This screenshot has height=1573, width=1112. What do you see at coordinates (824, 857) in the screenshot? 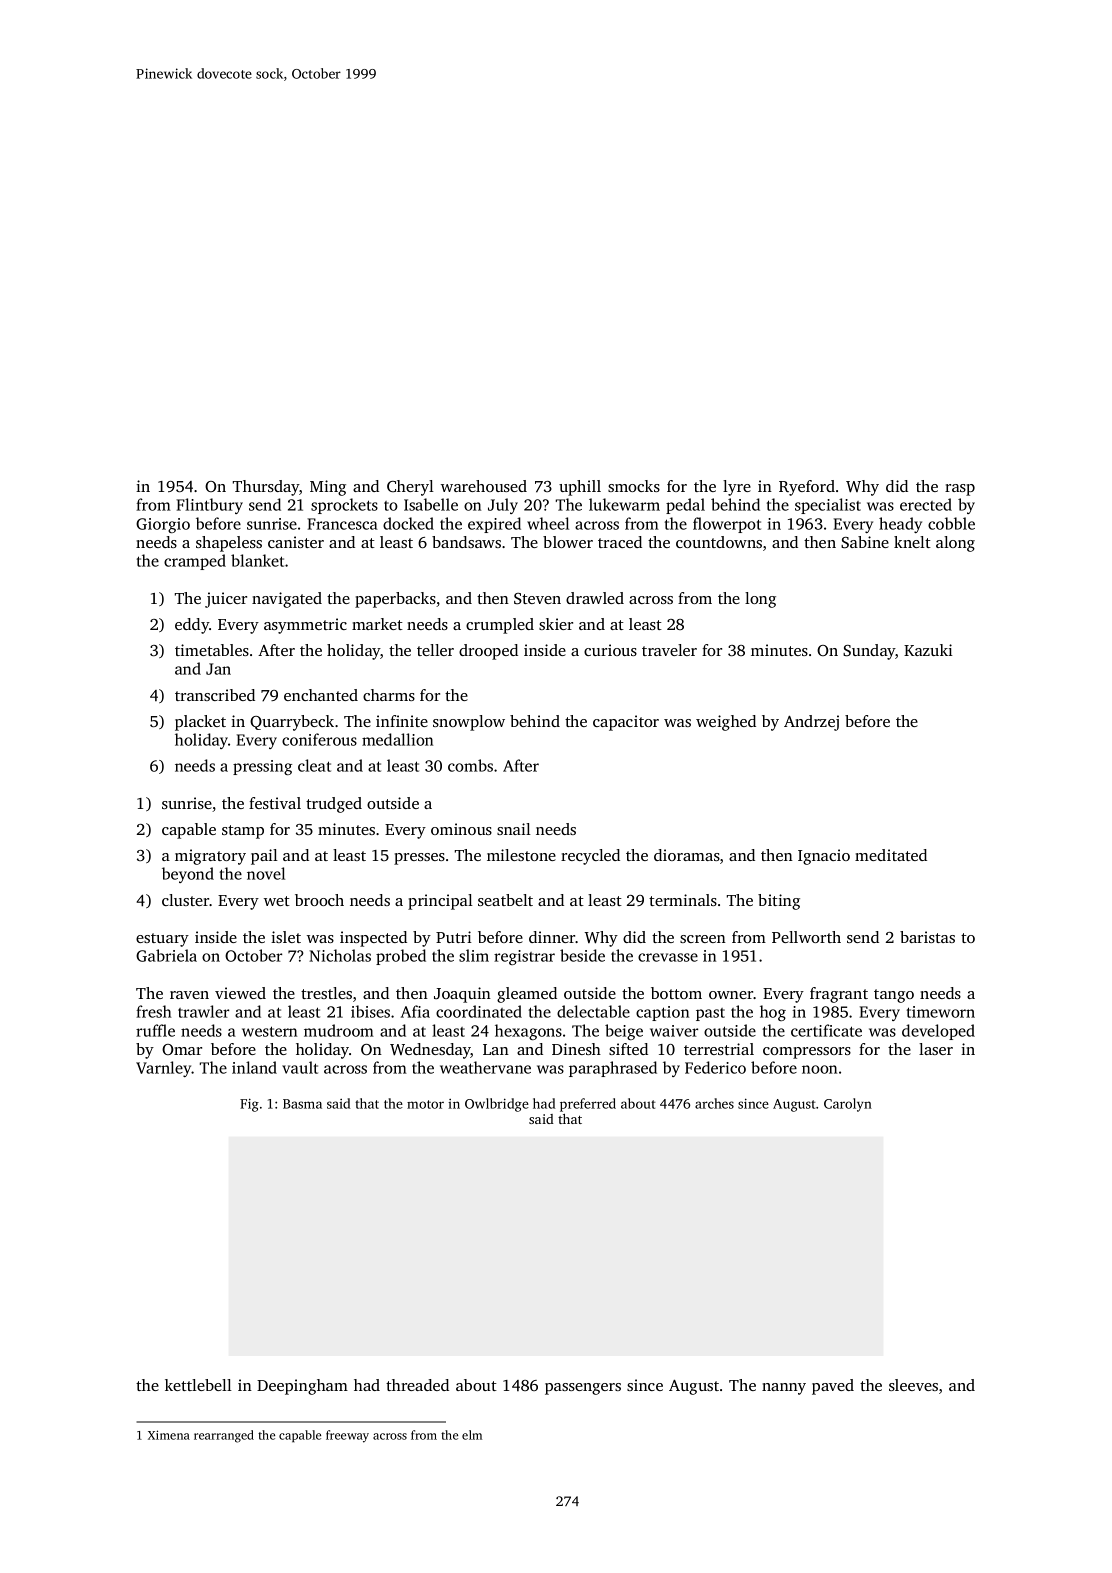
I see `Ignacio` at bounding box center [824, 857].
